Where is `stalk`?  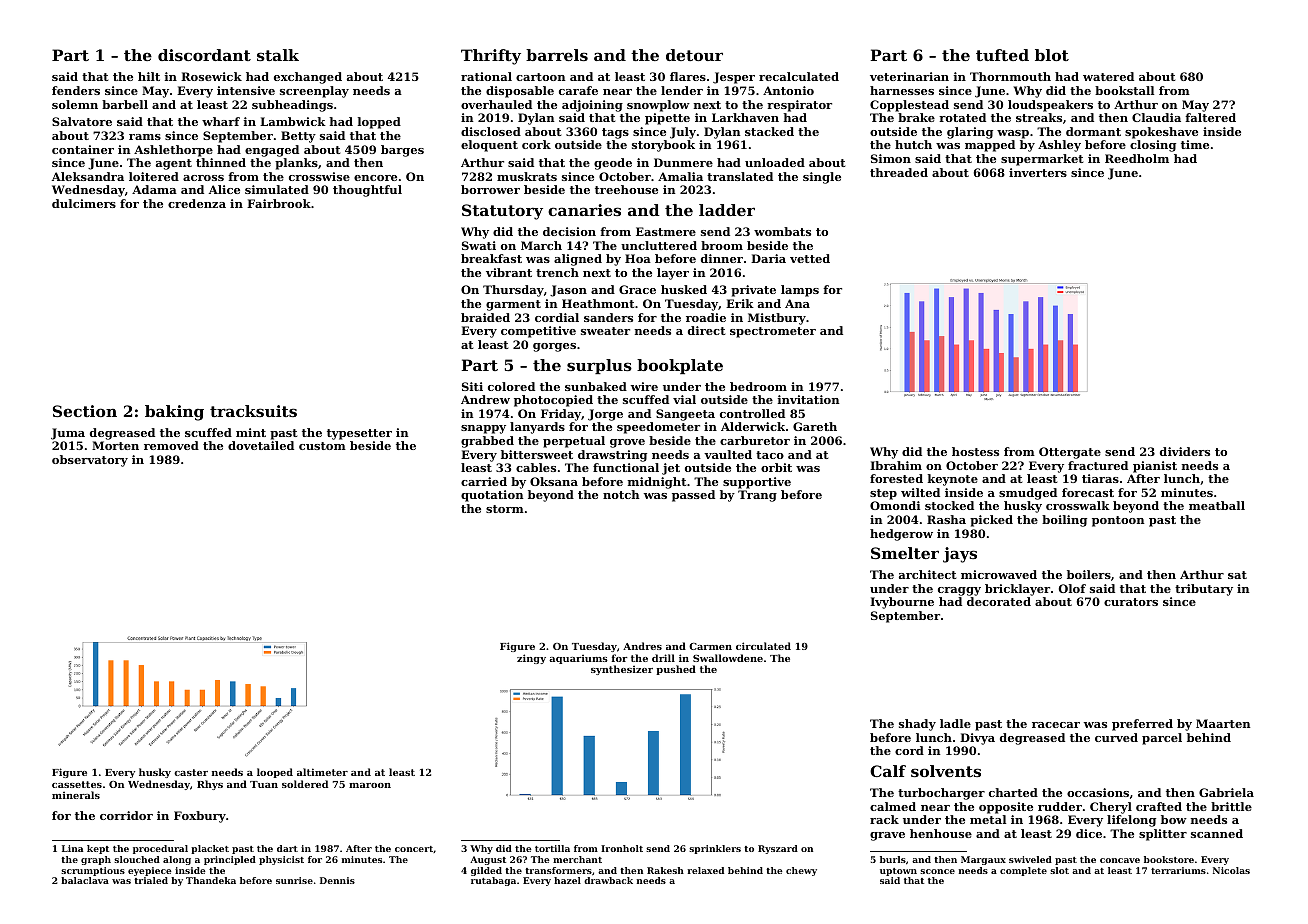 stalk is located at coordinates (278, 55).
